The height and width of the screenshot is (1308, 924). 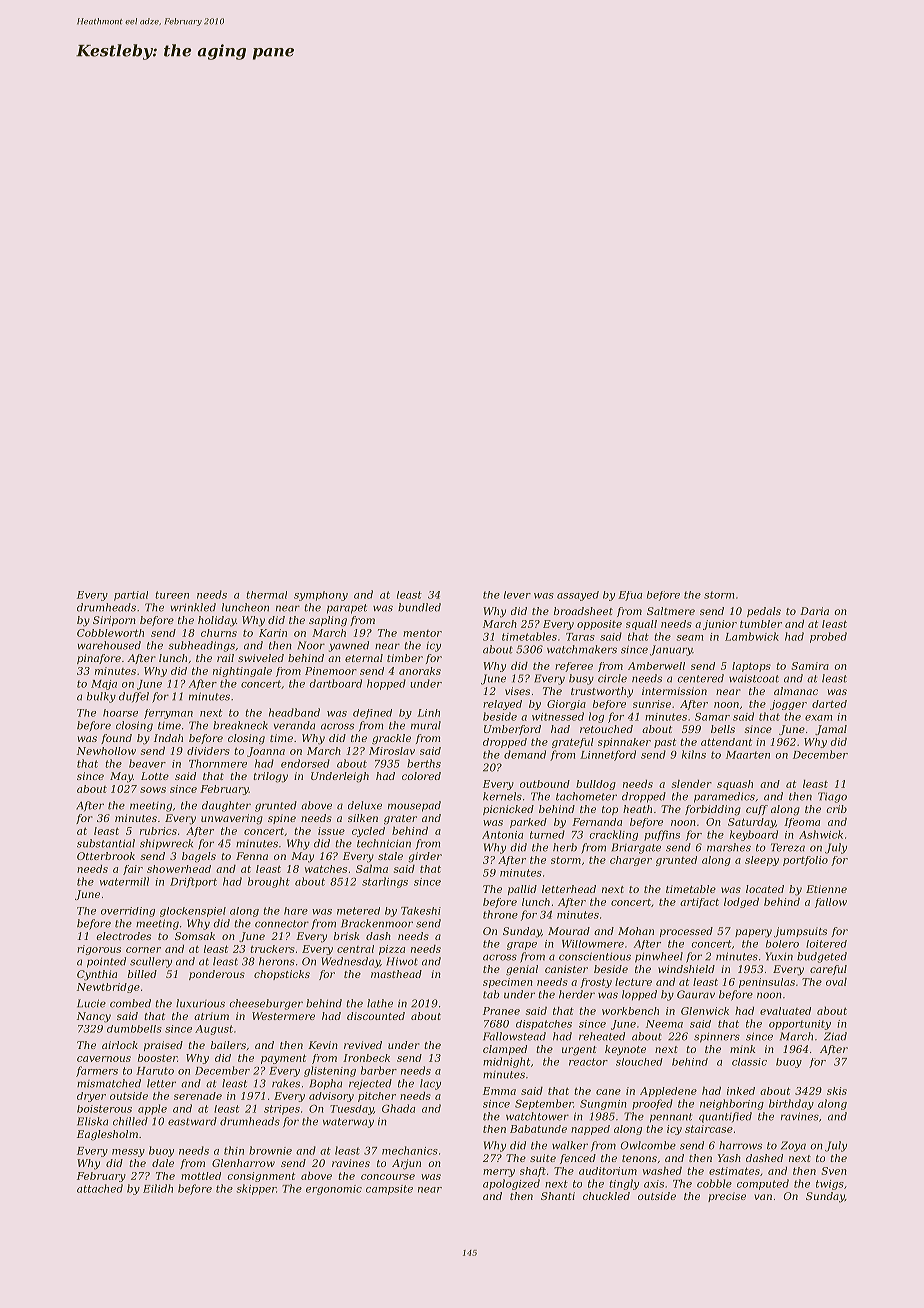 I want to click on sapling, so click(x=328, y=621).
